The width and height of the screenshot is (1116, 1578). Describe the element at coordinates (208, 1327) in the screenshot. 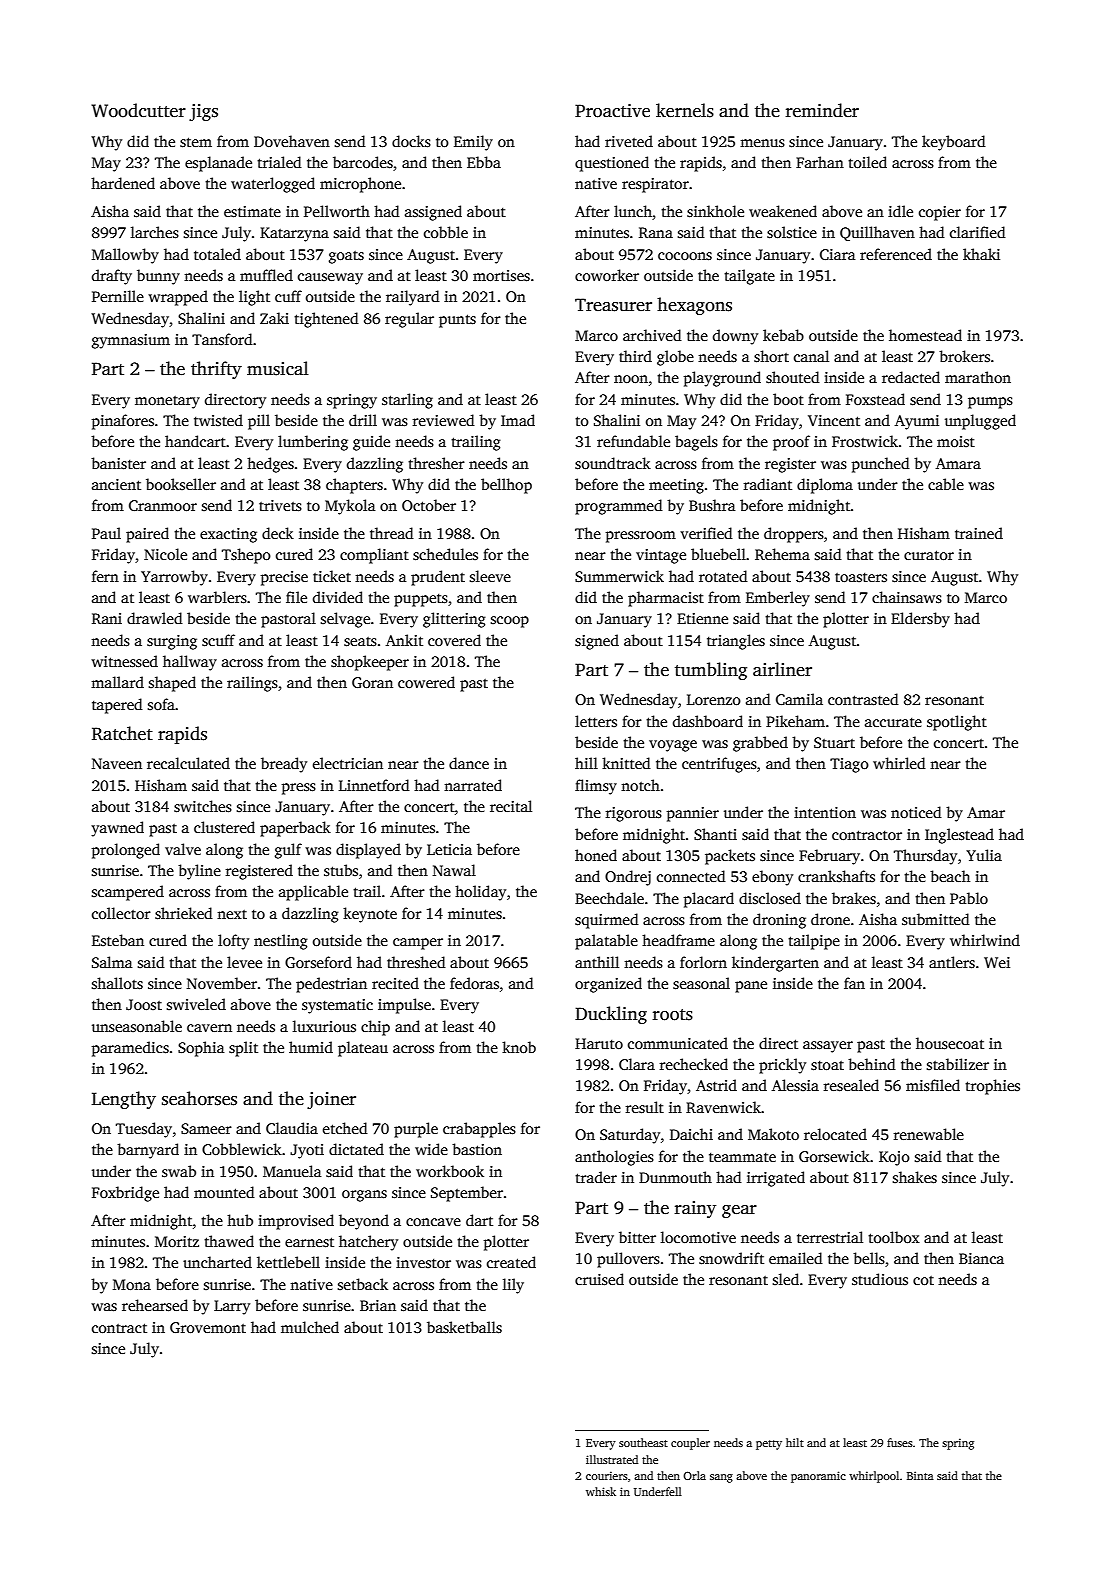

I see `Grovemont` at that location.
